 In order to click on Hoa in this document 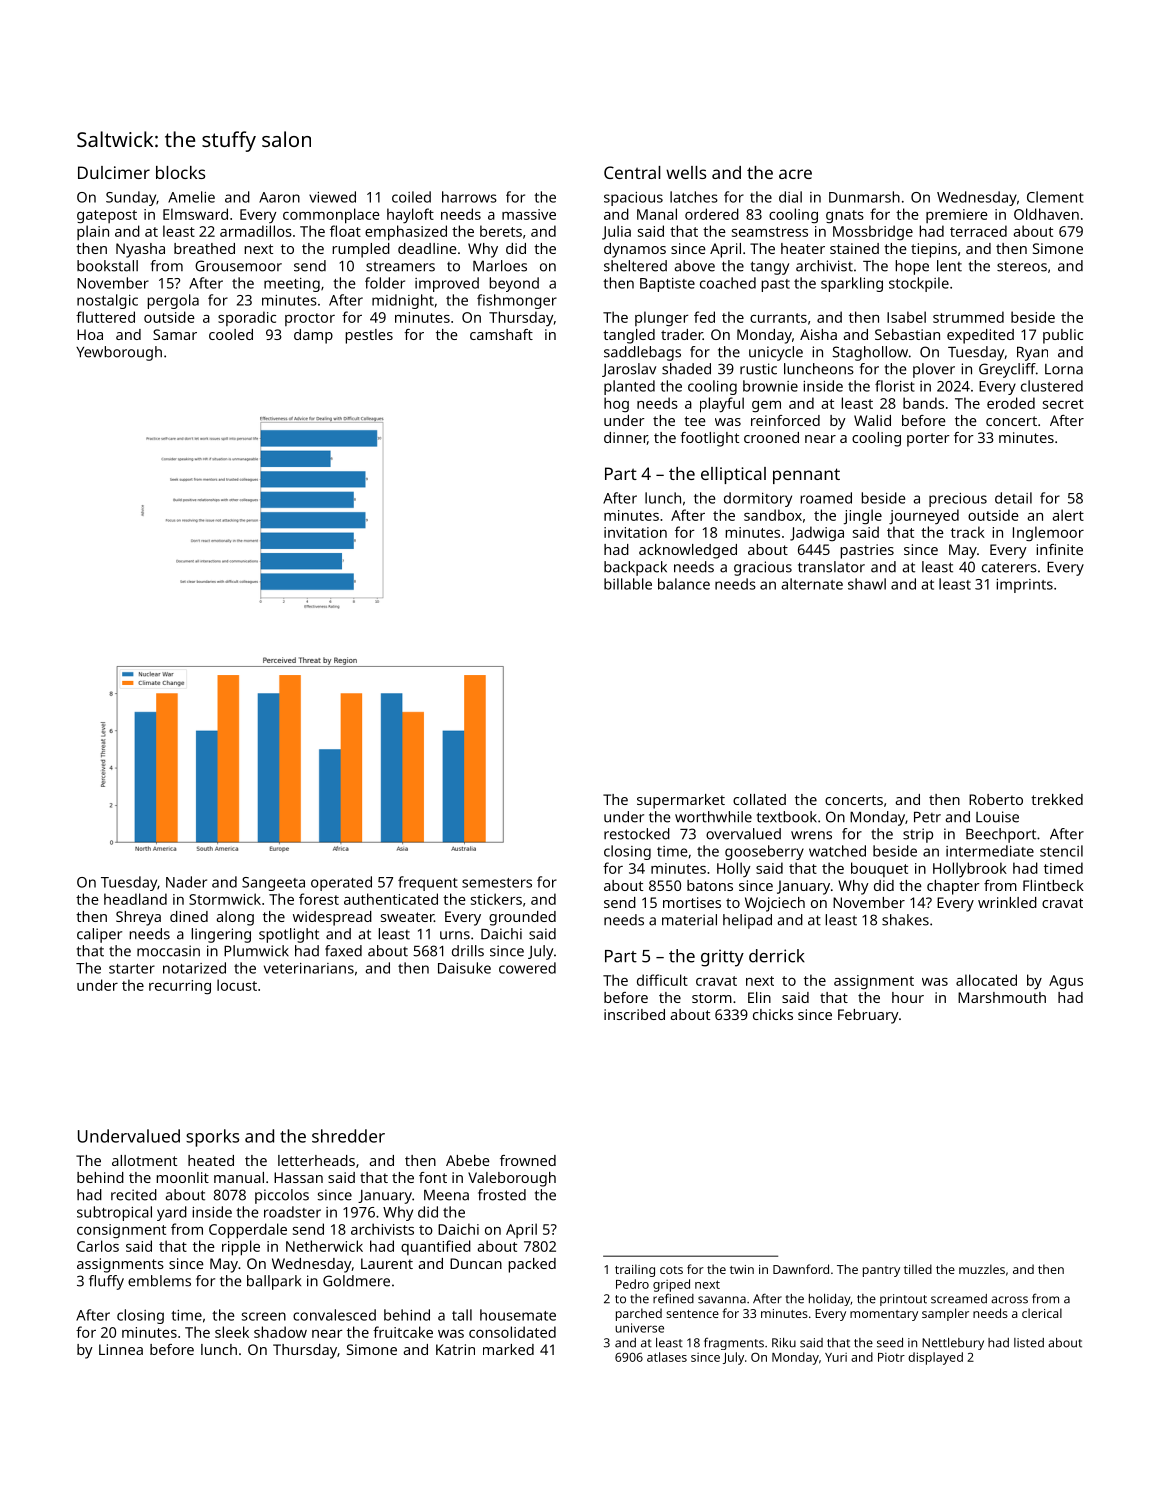, I will do `click(90, 334)`.
